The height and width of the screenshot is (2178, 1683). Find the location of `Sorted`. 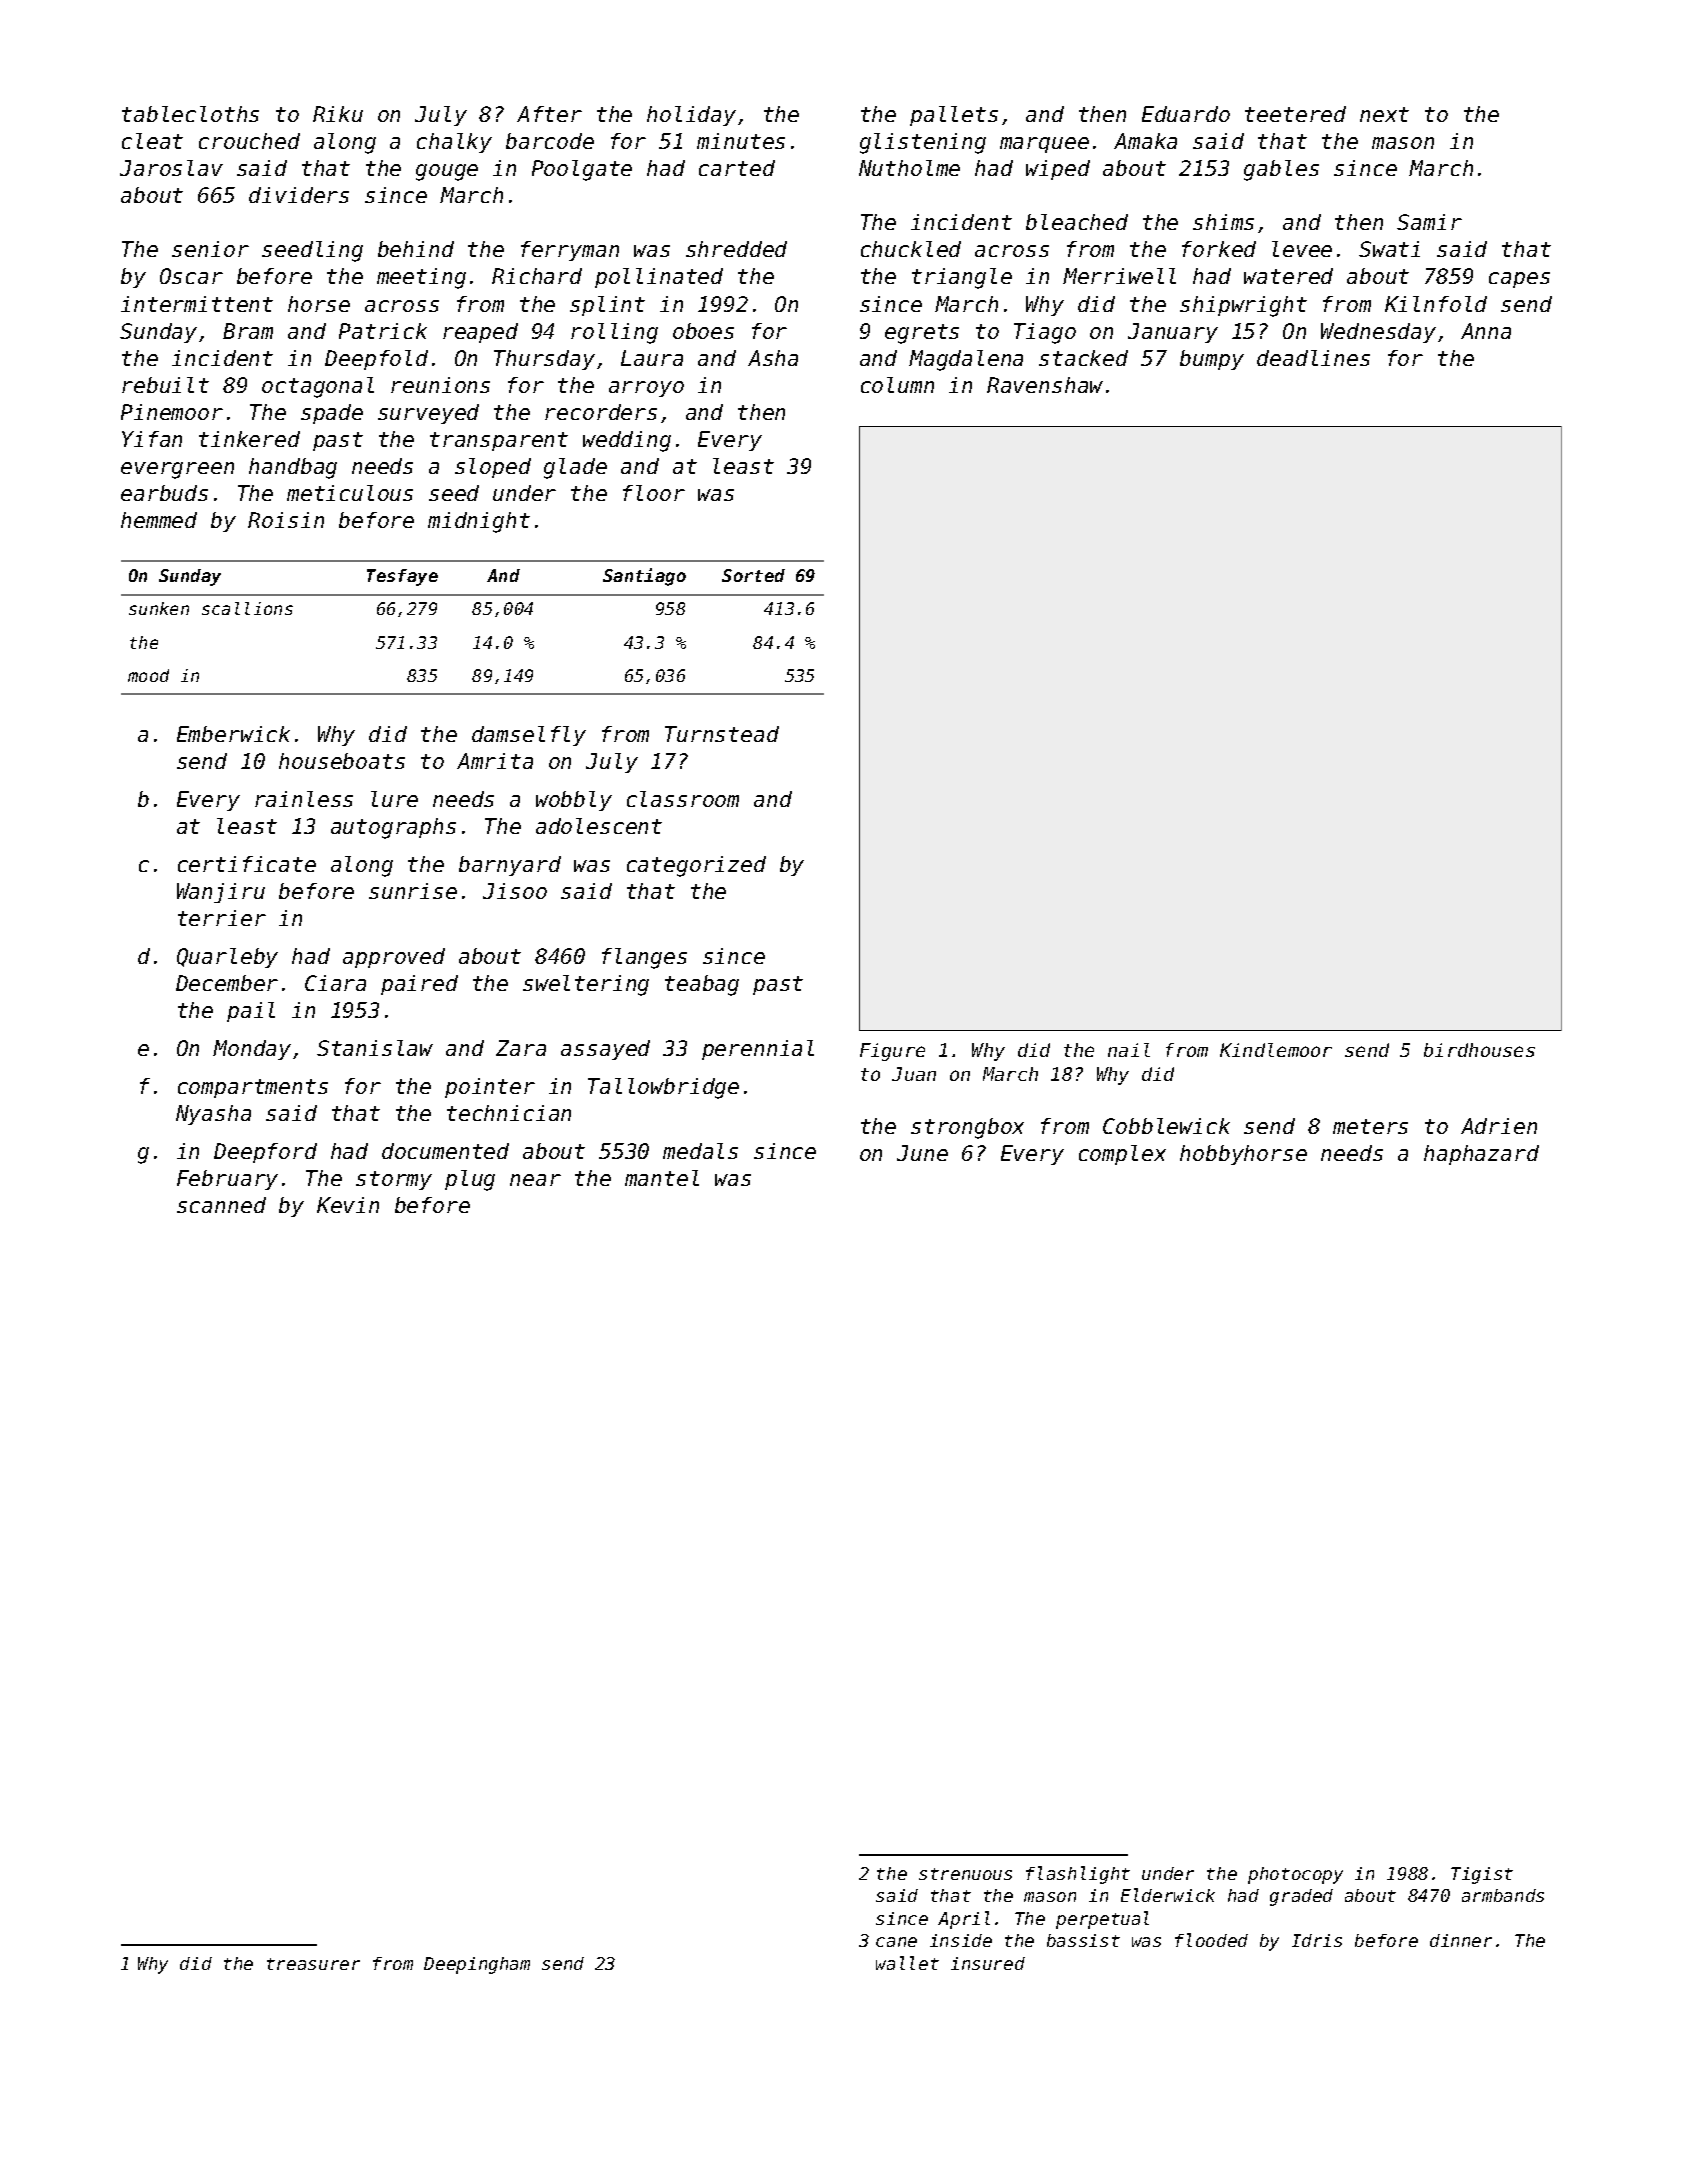

Sorted is located at coordinates (753, 575).
